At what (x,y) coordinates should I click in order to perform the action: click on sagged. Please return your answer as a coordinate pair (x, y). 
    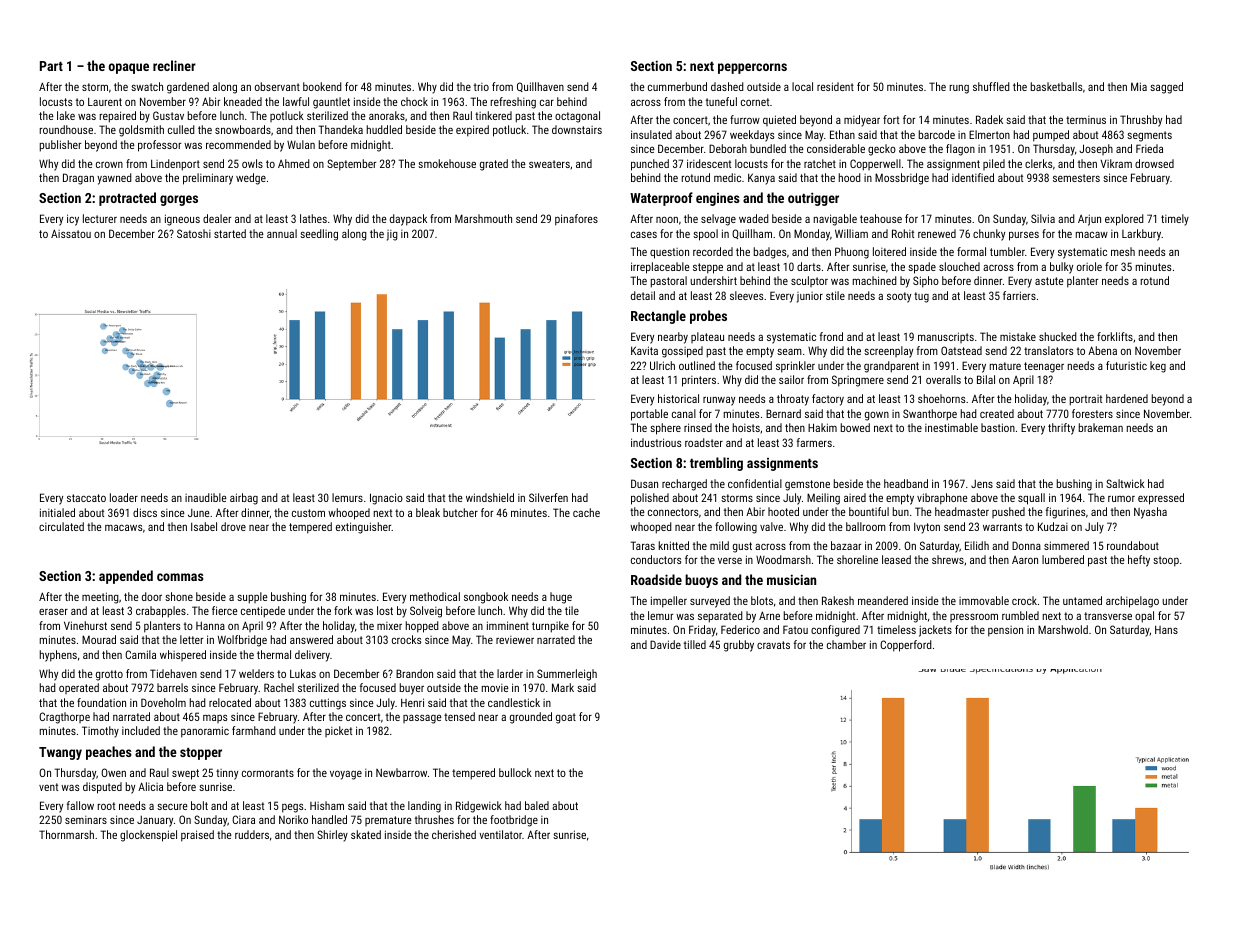
    Looking at the image, I should click on (1166, 88).
